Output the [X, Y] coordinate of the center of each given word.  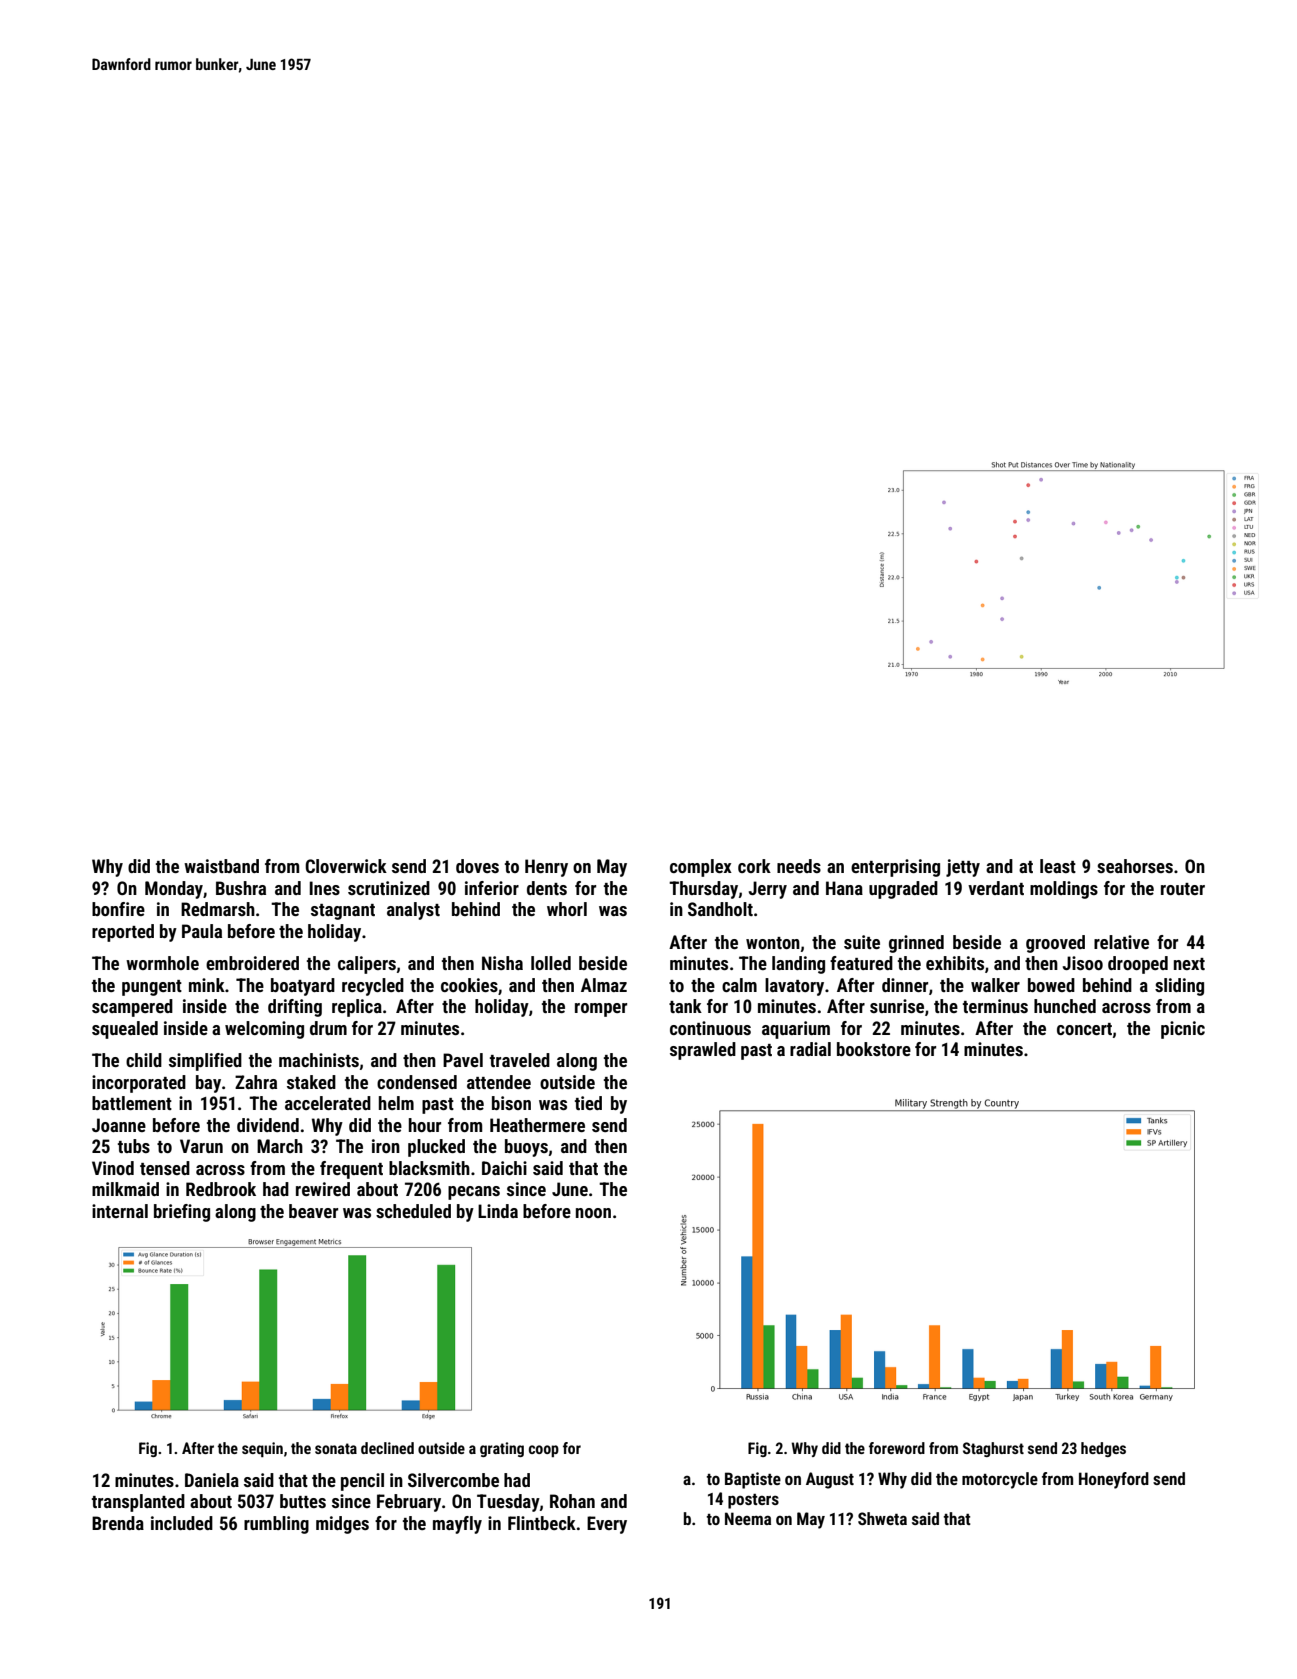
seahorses [1135, 866]
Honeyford [1114, 1480]
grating [502, 1449]
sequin [262, 1449]
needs [799, 866]
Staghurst [993, 1449]
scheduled [413, 1211]
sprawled [703, 1051]
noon [593, 1213]
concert [1084, 1029]
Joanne [119, 1125]
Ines [325, 888]
